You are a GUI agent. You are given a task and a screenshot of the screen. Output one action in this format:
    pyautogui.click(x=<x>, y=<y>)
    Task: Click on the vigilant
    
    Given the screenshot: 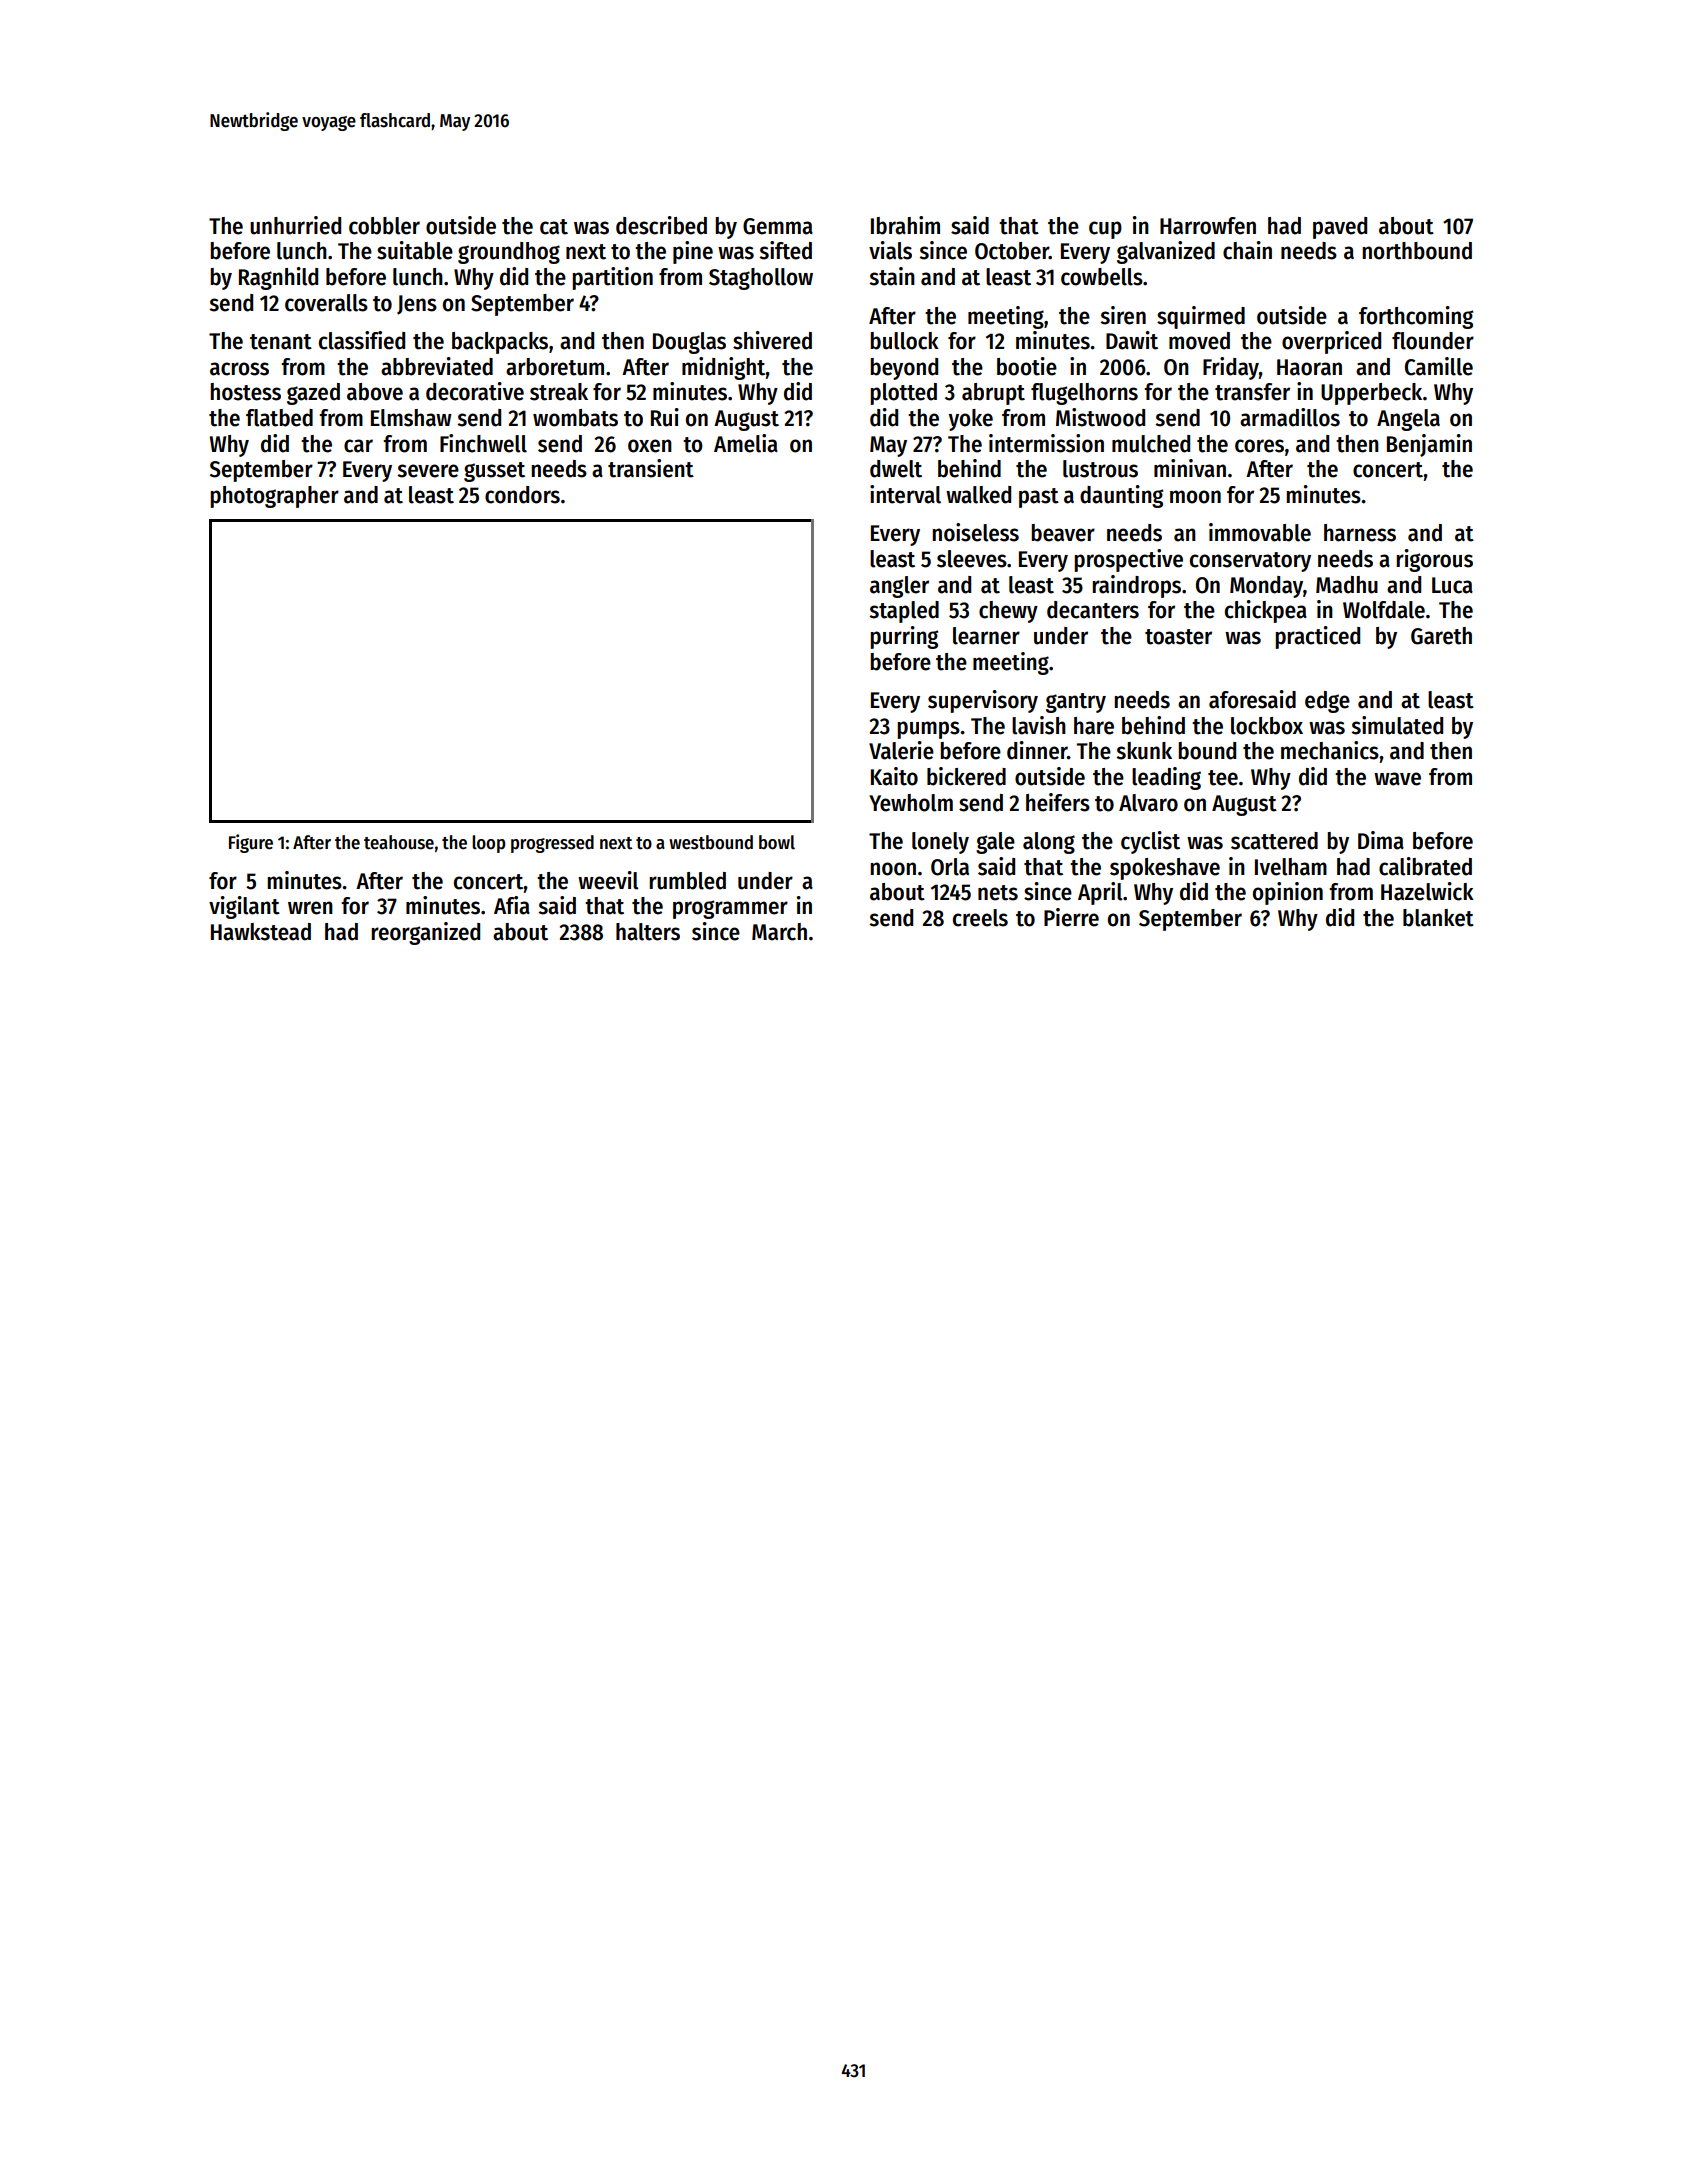 What is the action you would take?
    pyautogui.click(x=244, y=907)
